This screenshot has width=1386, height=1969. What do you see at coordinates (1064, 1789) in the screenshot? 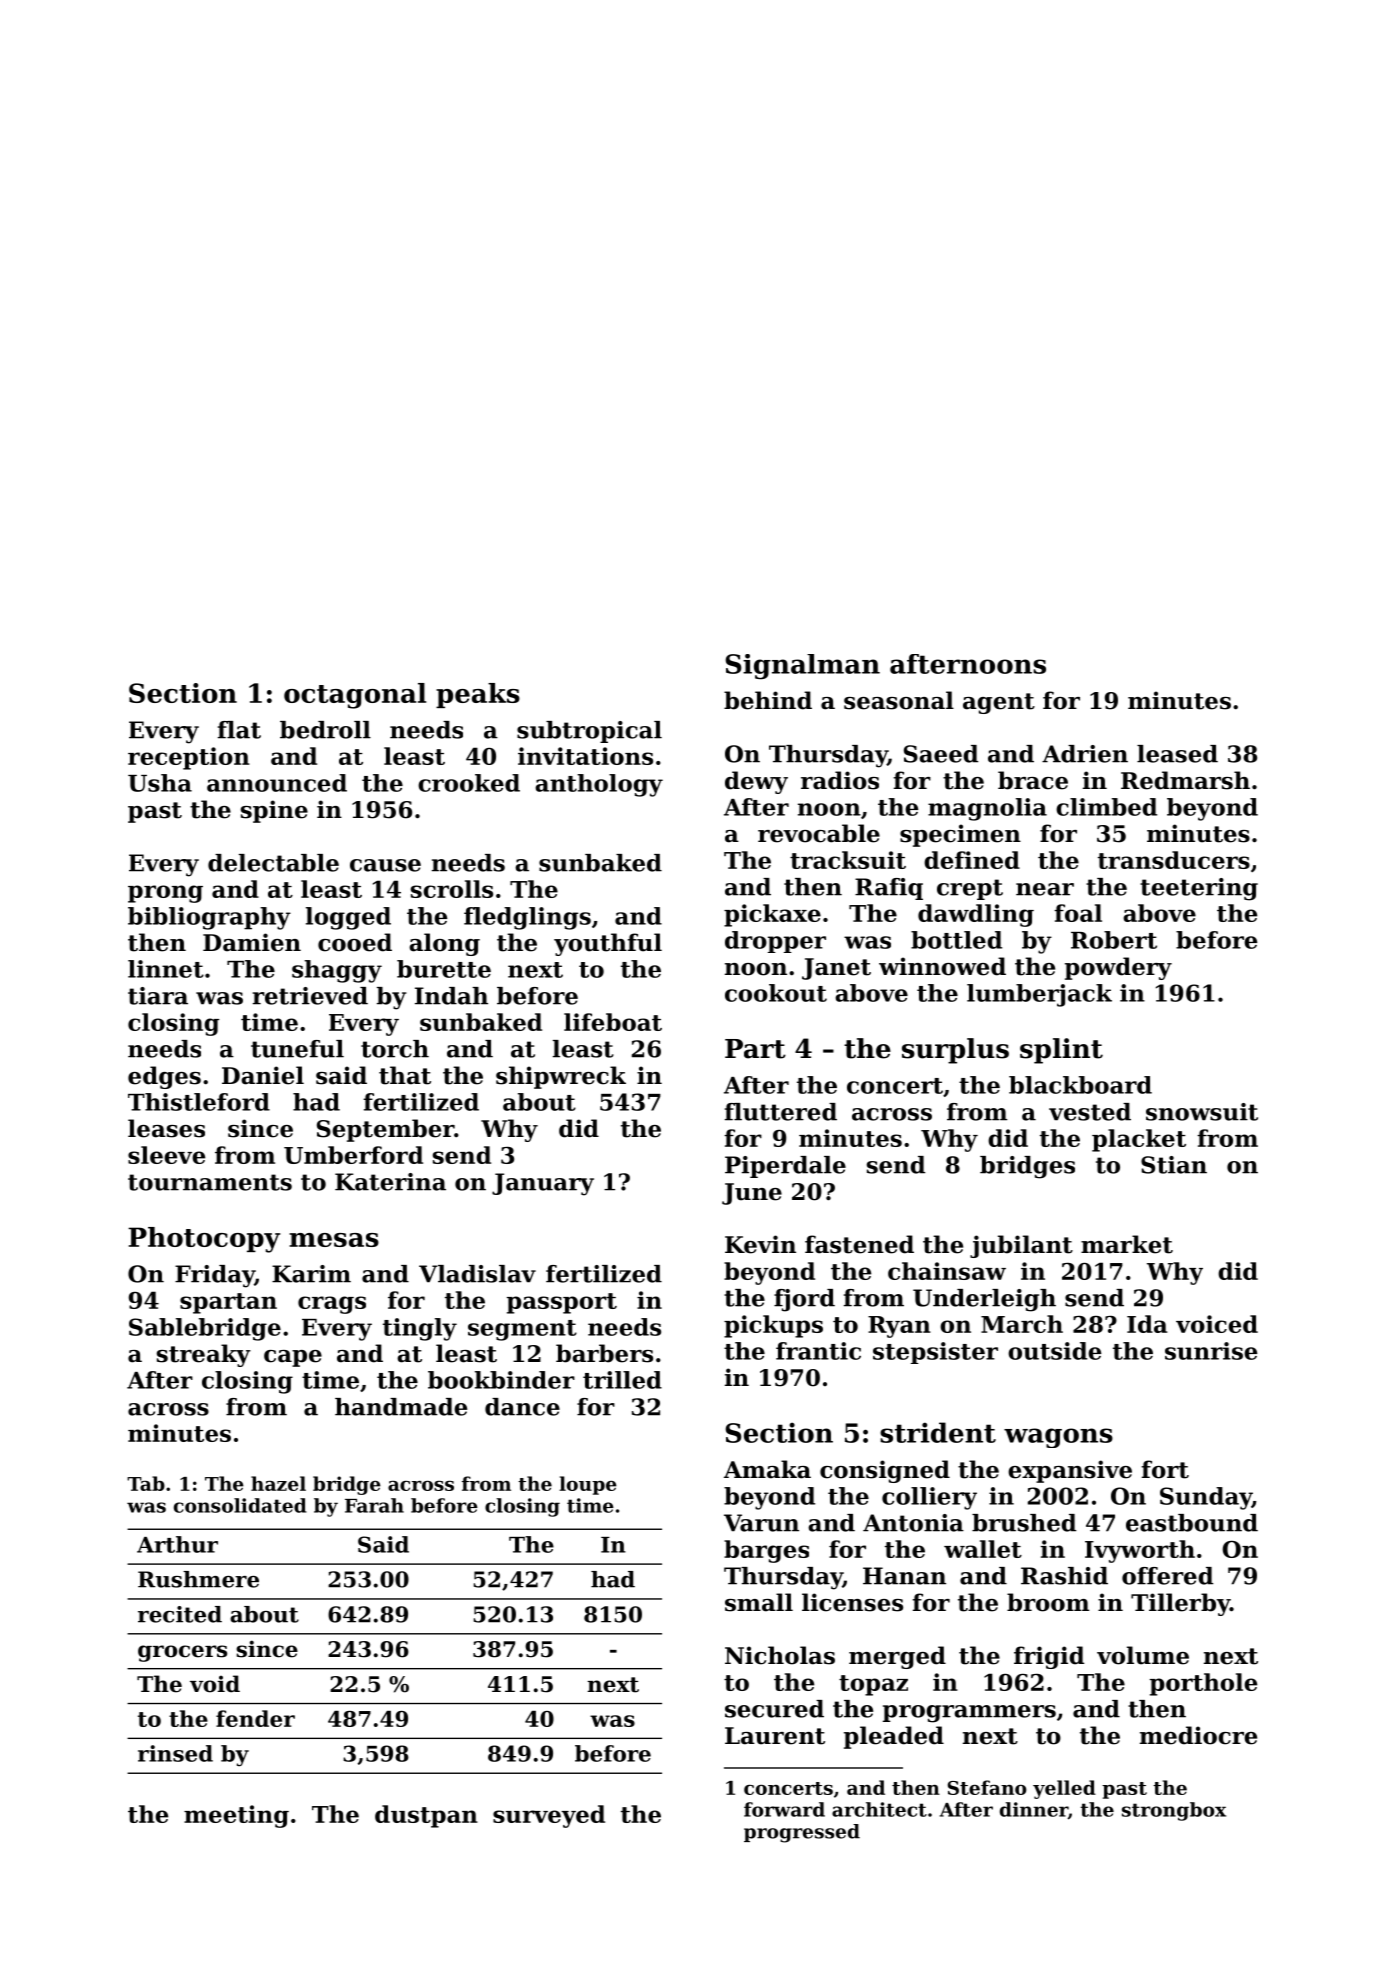
I see `yelled` at bounding box center [1064, 1789].
